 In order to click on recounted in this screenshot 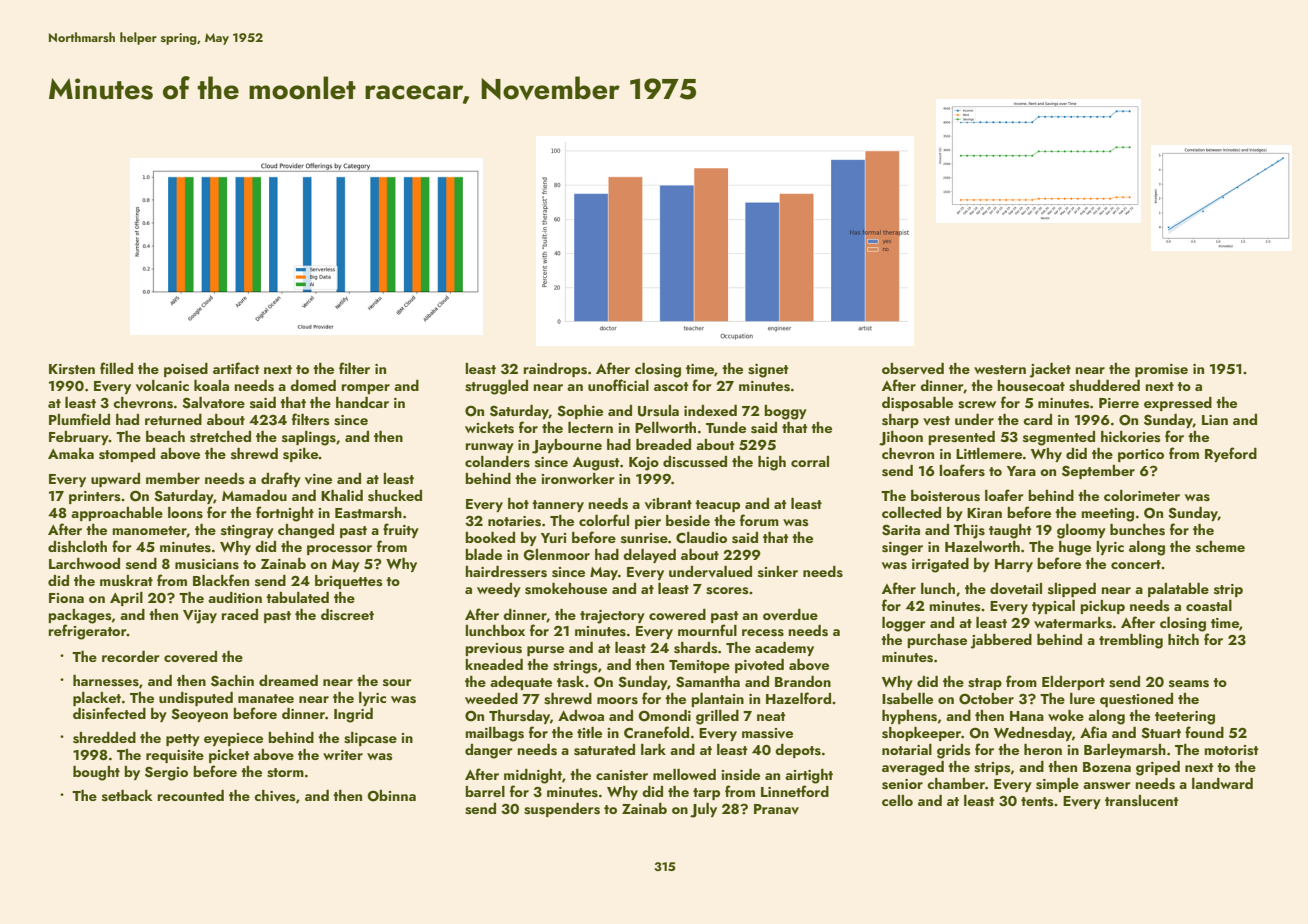, I will do `click(190, 795)`.
